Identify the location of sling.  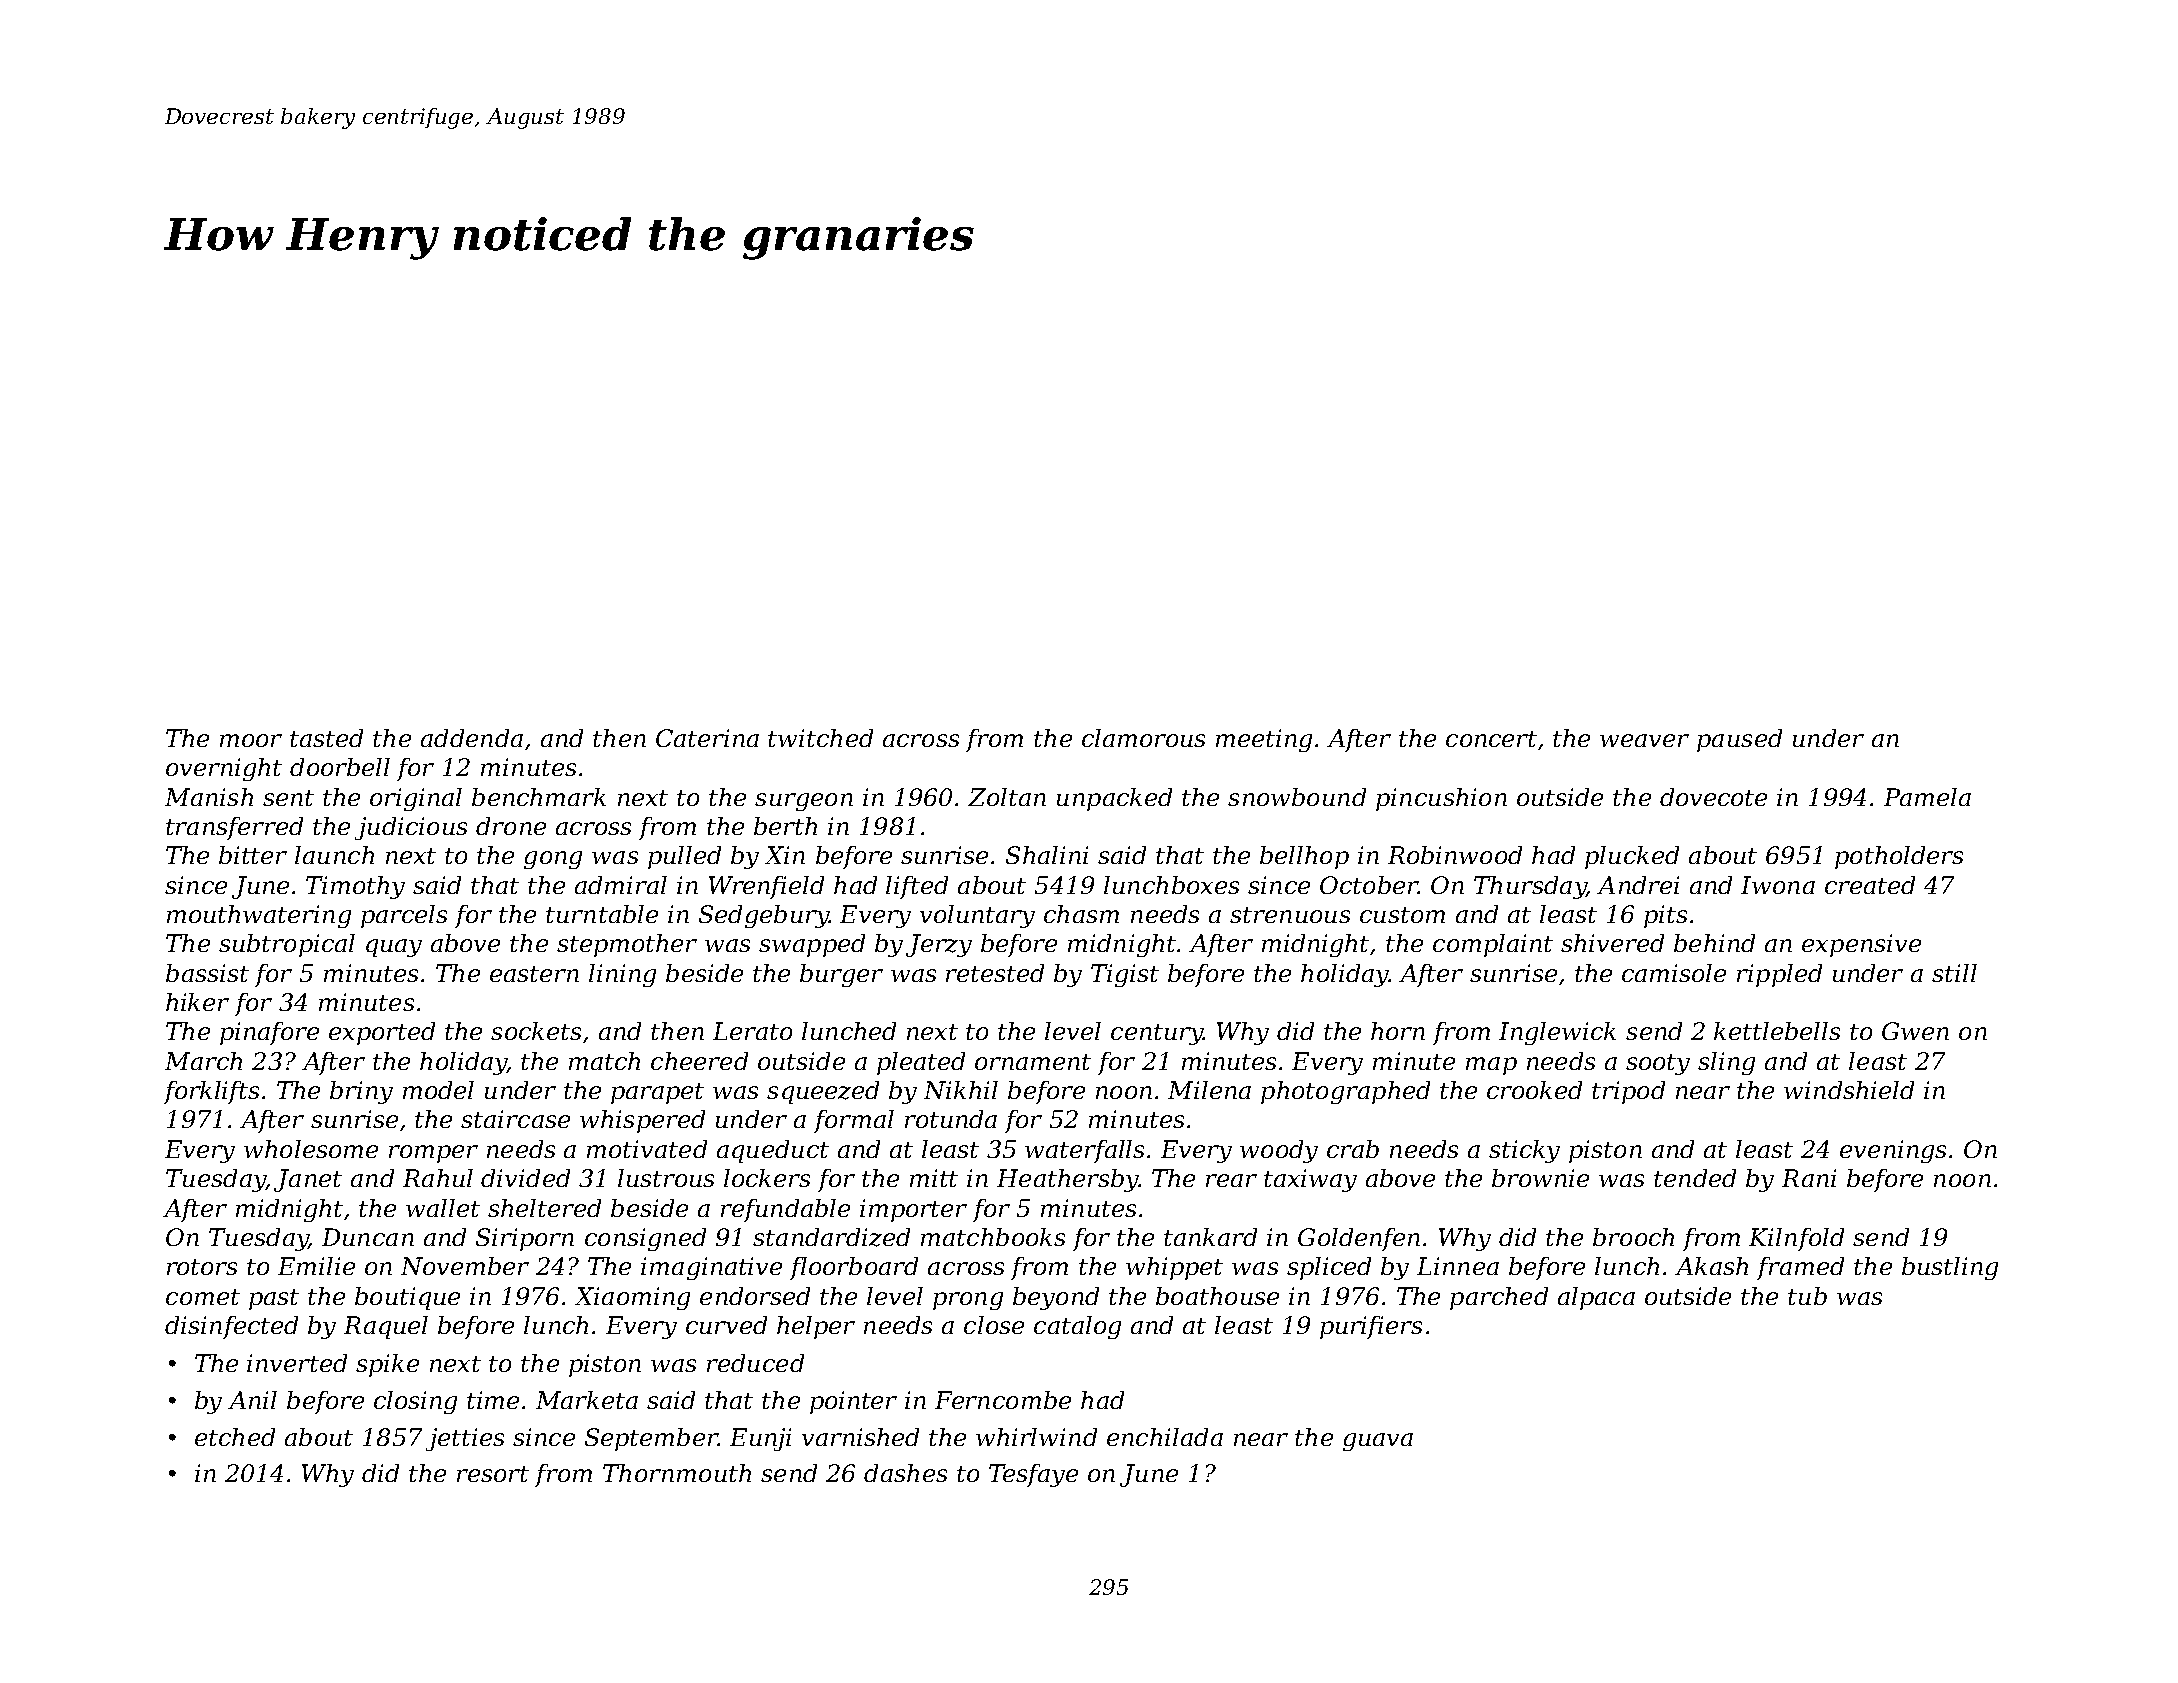
(1726, 1063).
